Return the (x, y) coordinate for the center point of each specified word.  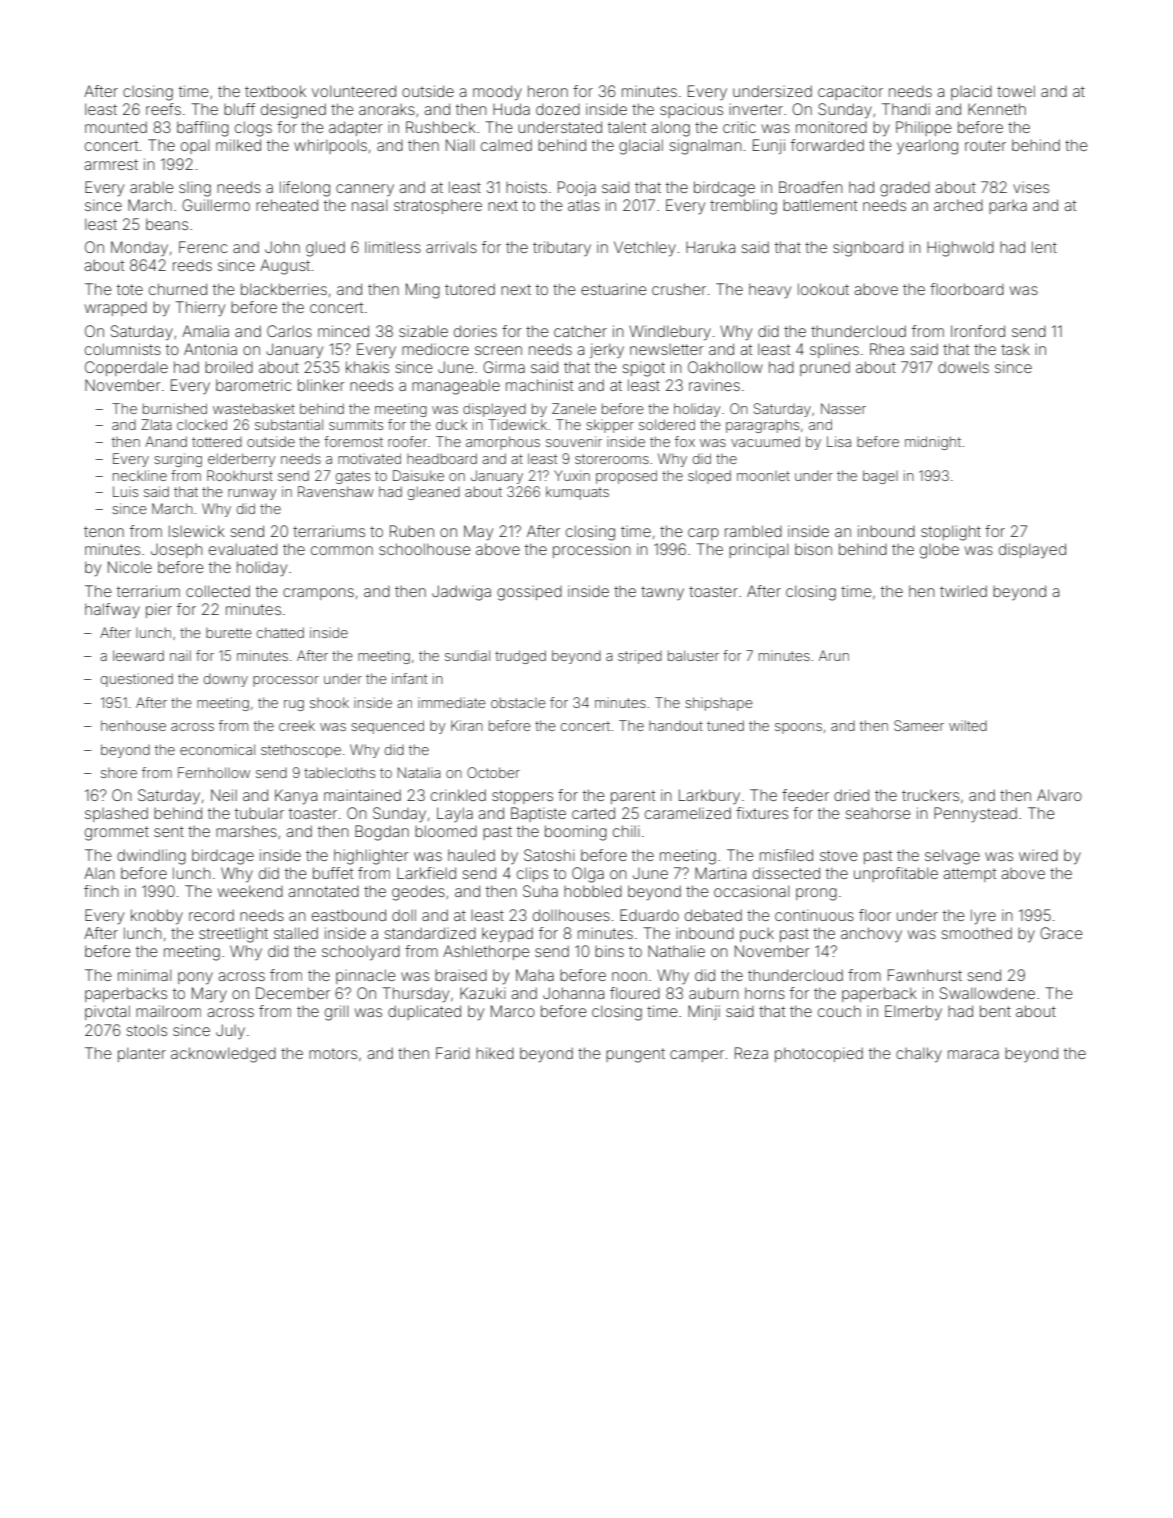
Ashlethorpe (486, 952)
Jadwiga (461, 593)
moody (497, 93)
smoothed (976, 933)
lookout (823, 289)
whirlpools (330, 146)
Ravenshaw (336, 491)
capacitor (850, 92)
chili (626, 831)
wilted (968, 725)
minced (343, 331)
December (293, 993)
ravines (714, 385)
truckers (930, 795)
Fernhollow (214, 772)
